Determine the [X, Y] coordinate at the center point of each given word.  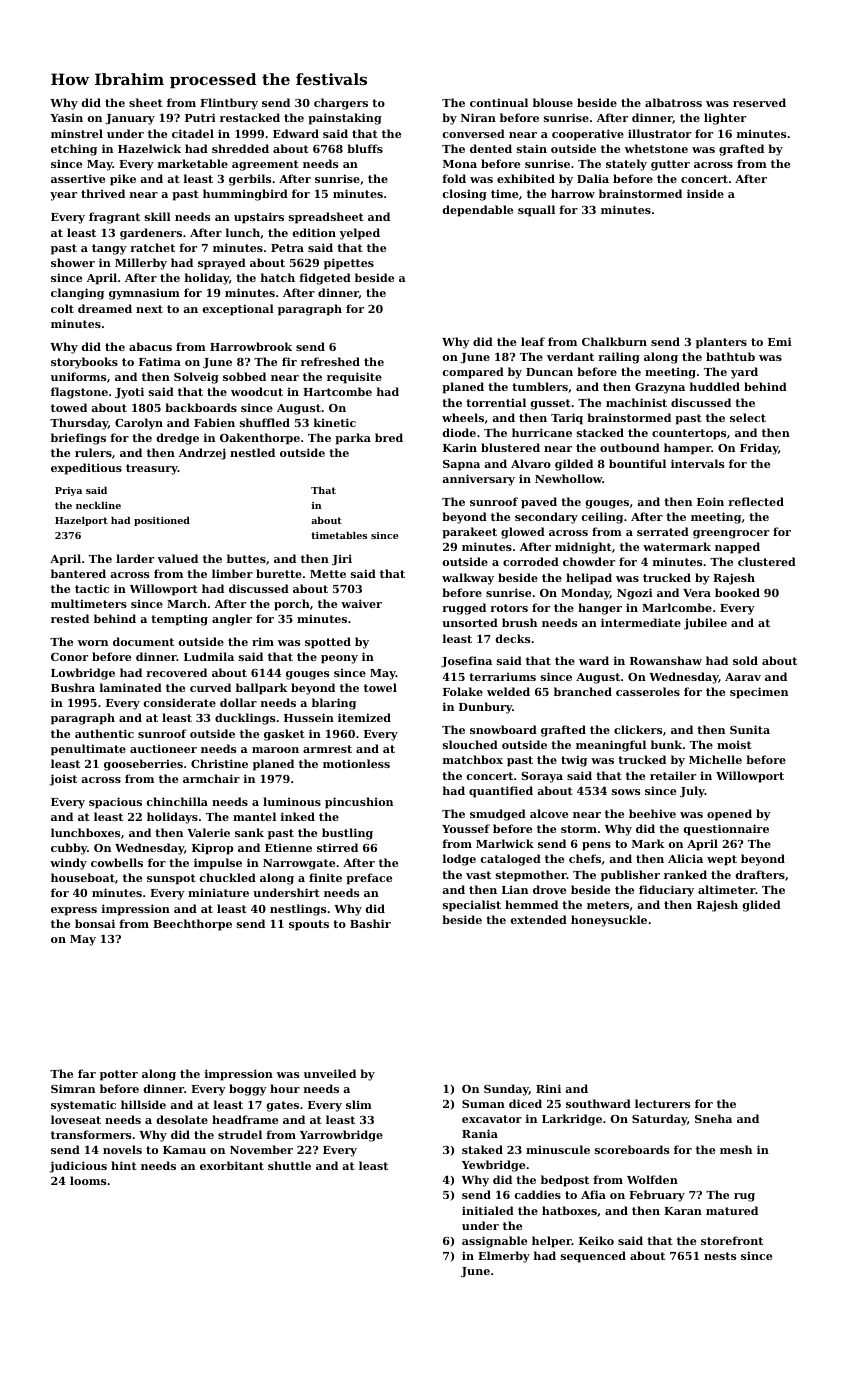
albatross [673, 102]
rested [70, 618]
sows [626, 792]
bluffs [365, 148]
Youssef [466, 828]
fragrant [114, 218]
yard [744, 373]
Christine [219, 763]
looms [88, 1180]
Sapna [461, 465]
